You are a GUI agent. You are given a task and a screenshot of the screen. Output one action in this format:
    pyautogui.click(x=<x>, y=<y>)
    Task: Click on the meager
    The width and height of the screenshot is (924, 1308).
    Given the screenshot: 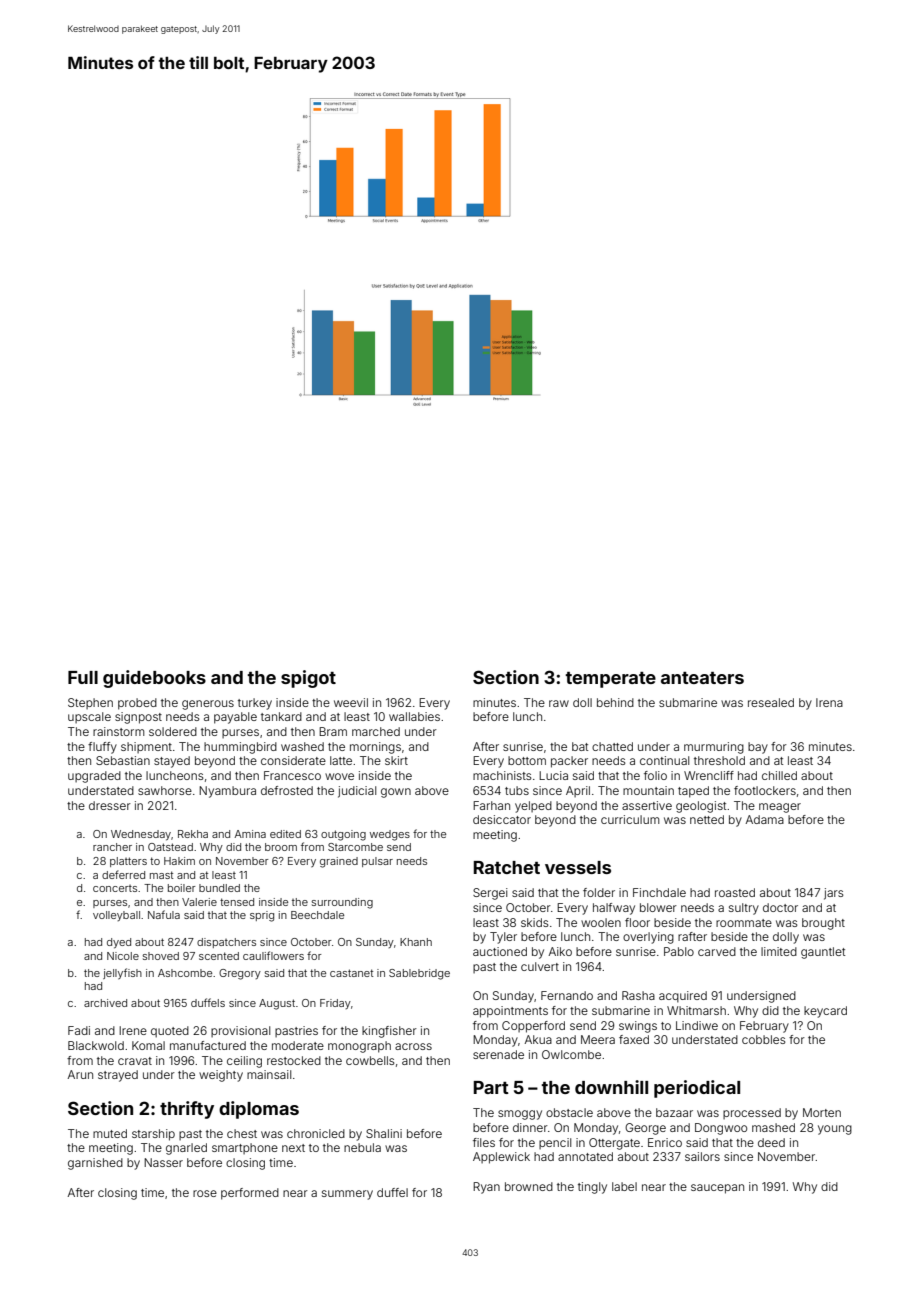 What is the action you would take?
    pyautogui.click(x=780, y=808)
